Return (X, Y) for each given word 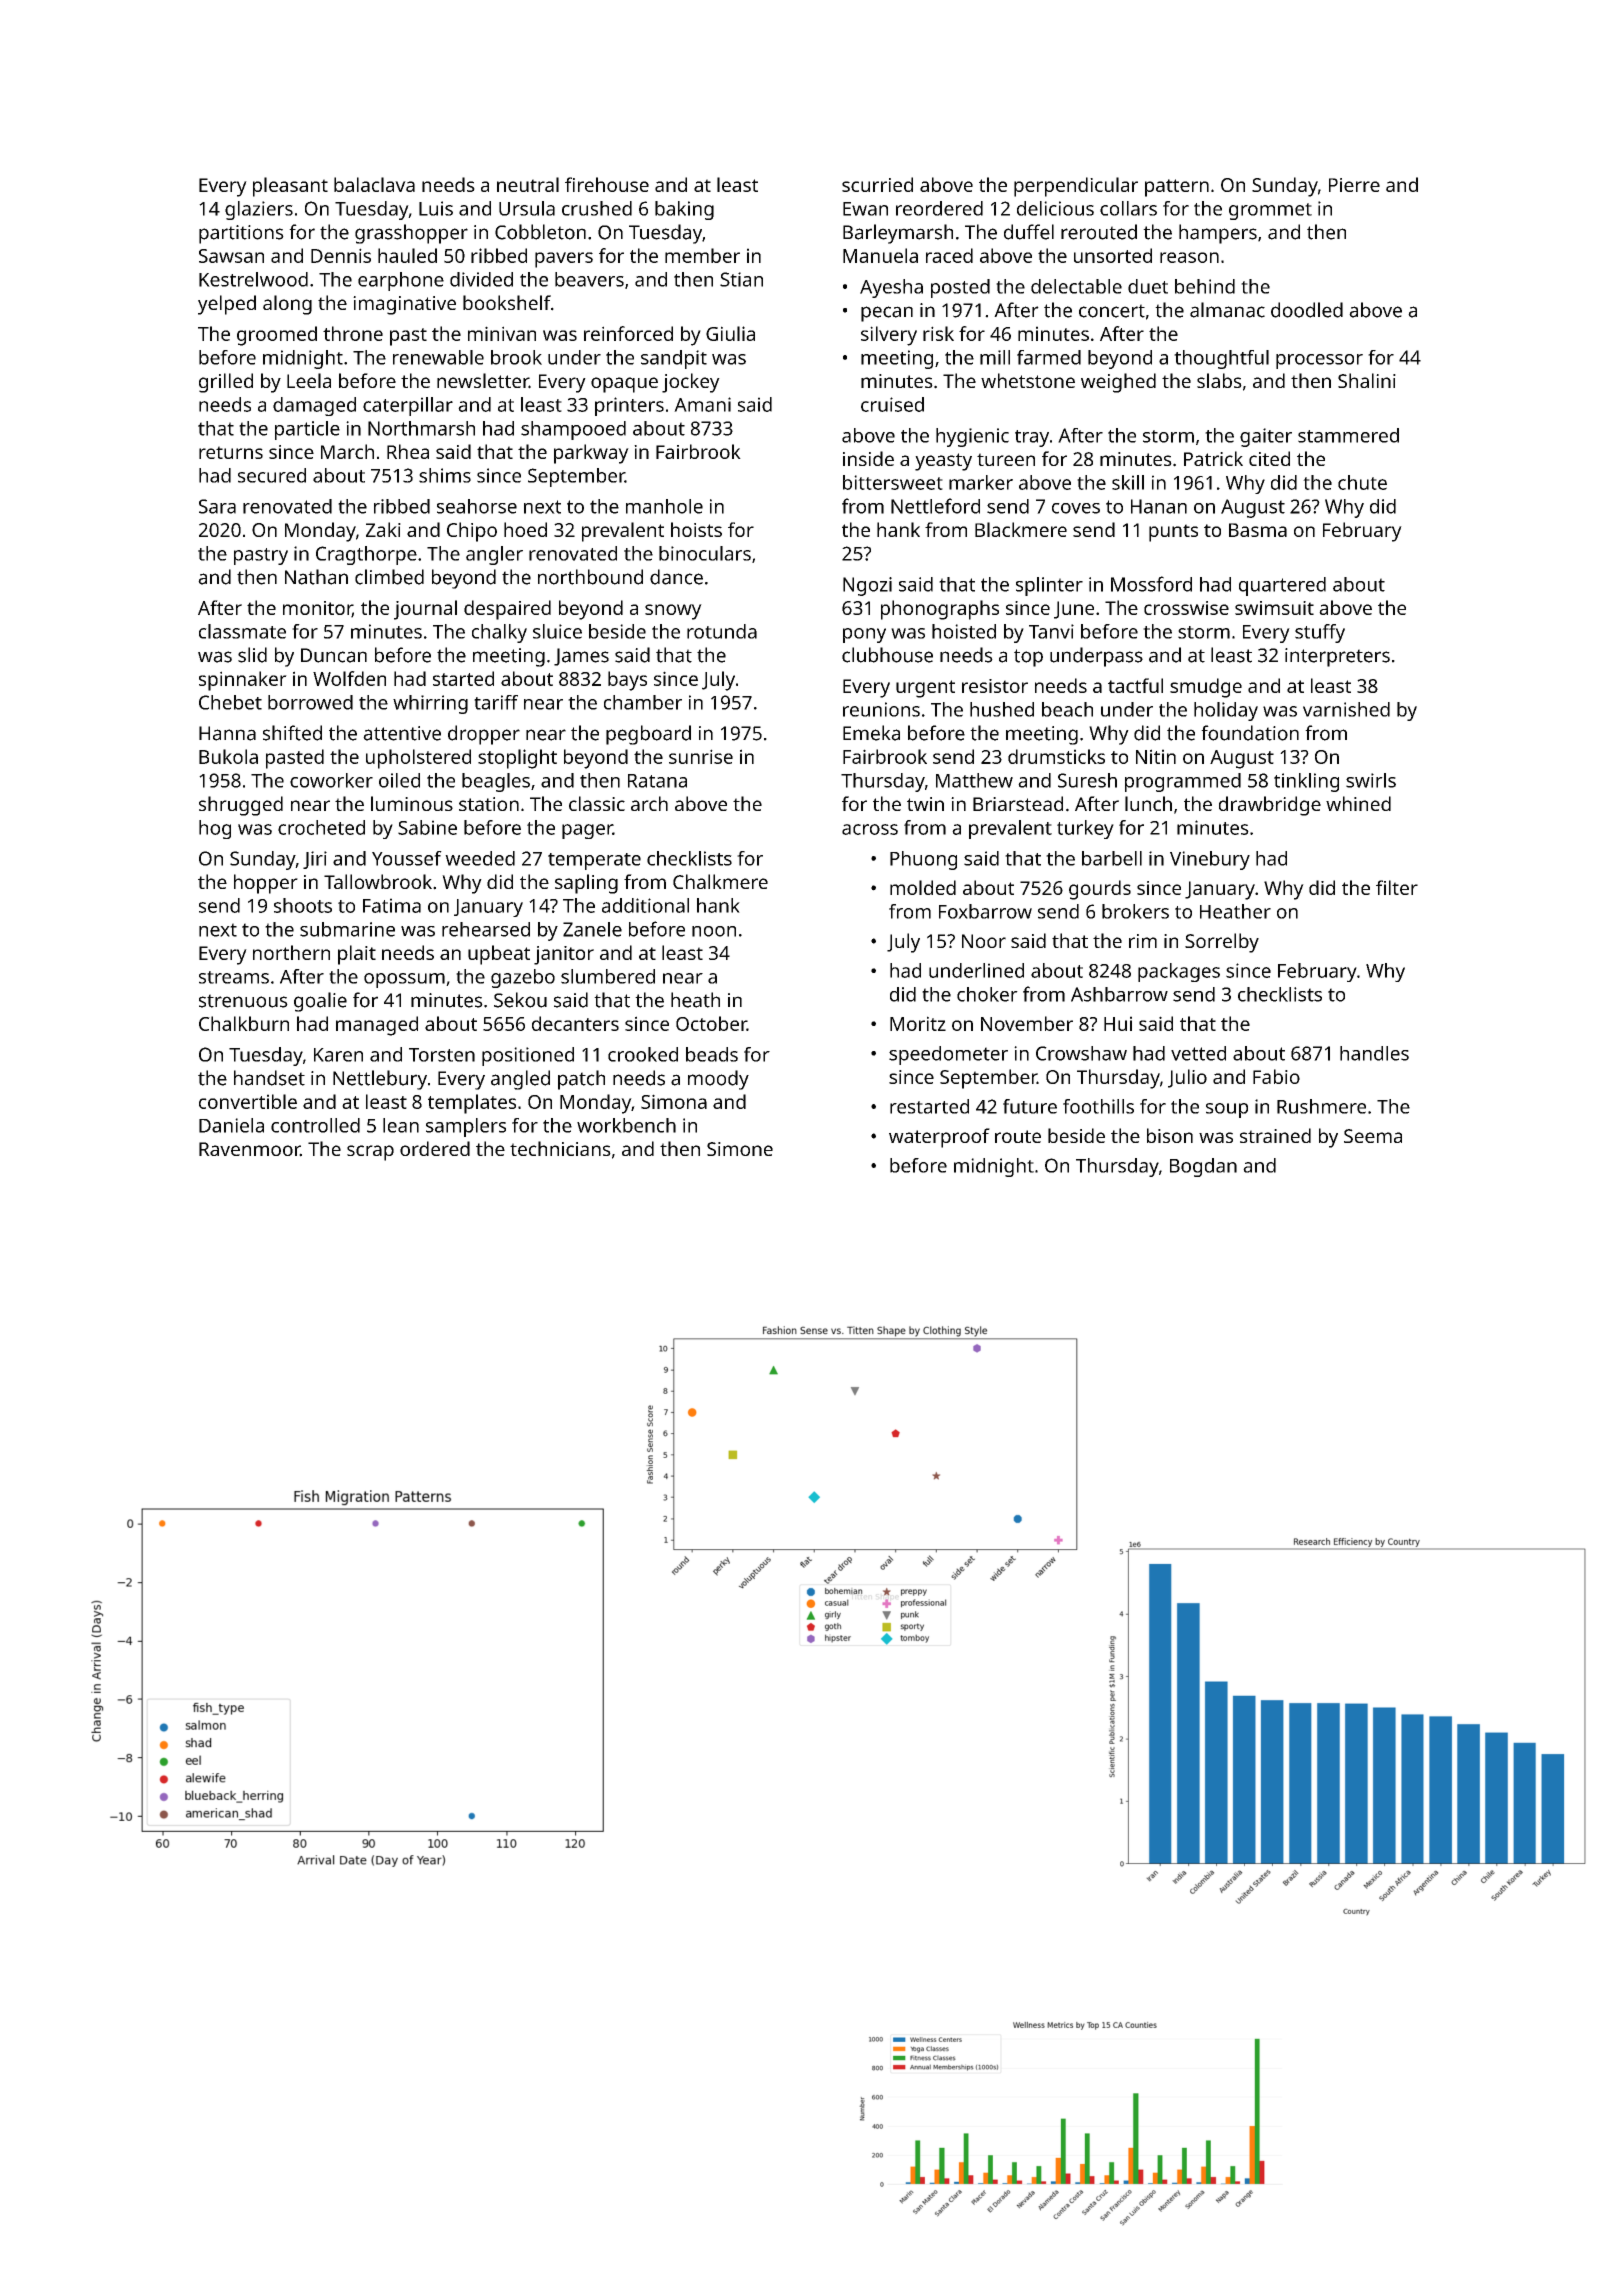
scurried (877, 184)
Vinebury (1210, 860)
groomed (277, 336)
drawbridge (1270, 806)
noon (714, 931)
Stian (741, 279)
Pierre (1354, 185)
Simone (740, 1149)
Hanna (227, 733)
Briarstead (1018, 803)
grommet (1270, 211)
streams (234, 977)
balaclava (374, 184)
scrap (370, 1153)
